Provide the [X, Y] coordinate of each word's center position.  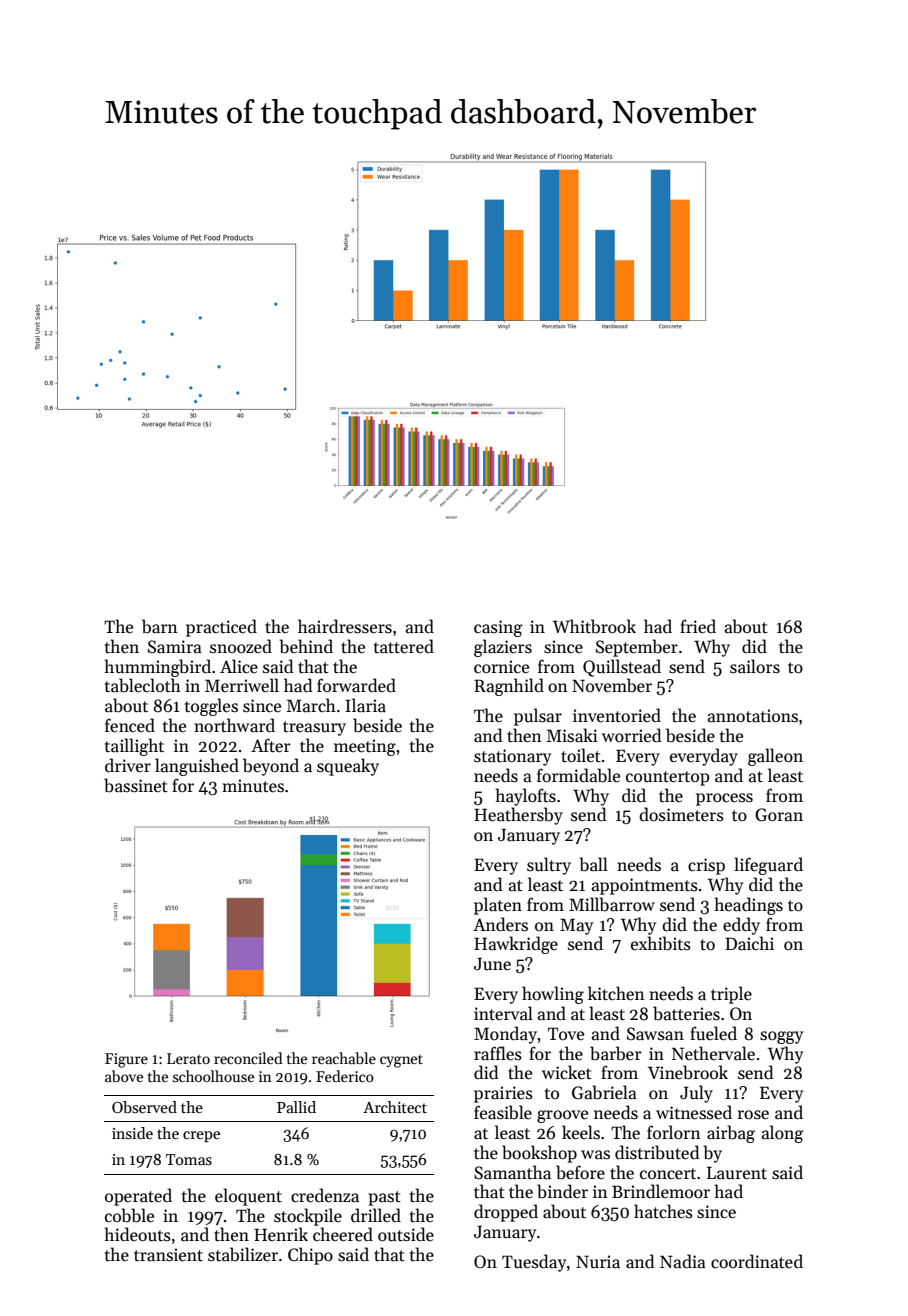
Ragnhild [509, 687]
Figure [126, 1060]
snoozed [241, 646]
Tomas [189, 1159]
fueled [713, 1033]
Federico [345, 1076]
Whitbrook [594, 626]
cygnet [401, 1061]
